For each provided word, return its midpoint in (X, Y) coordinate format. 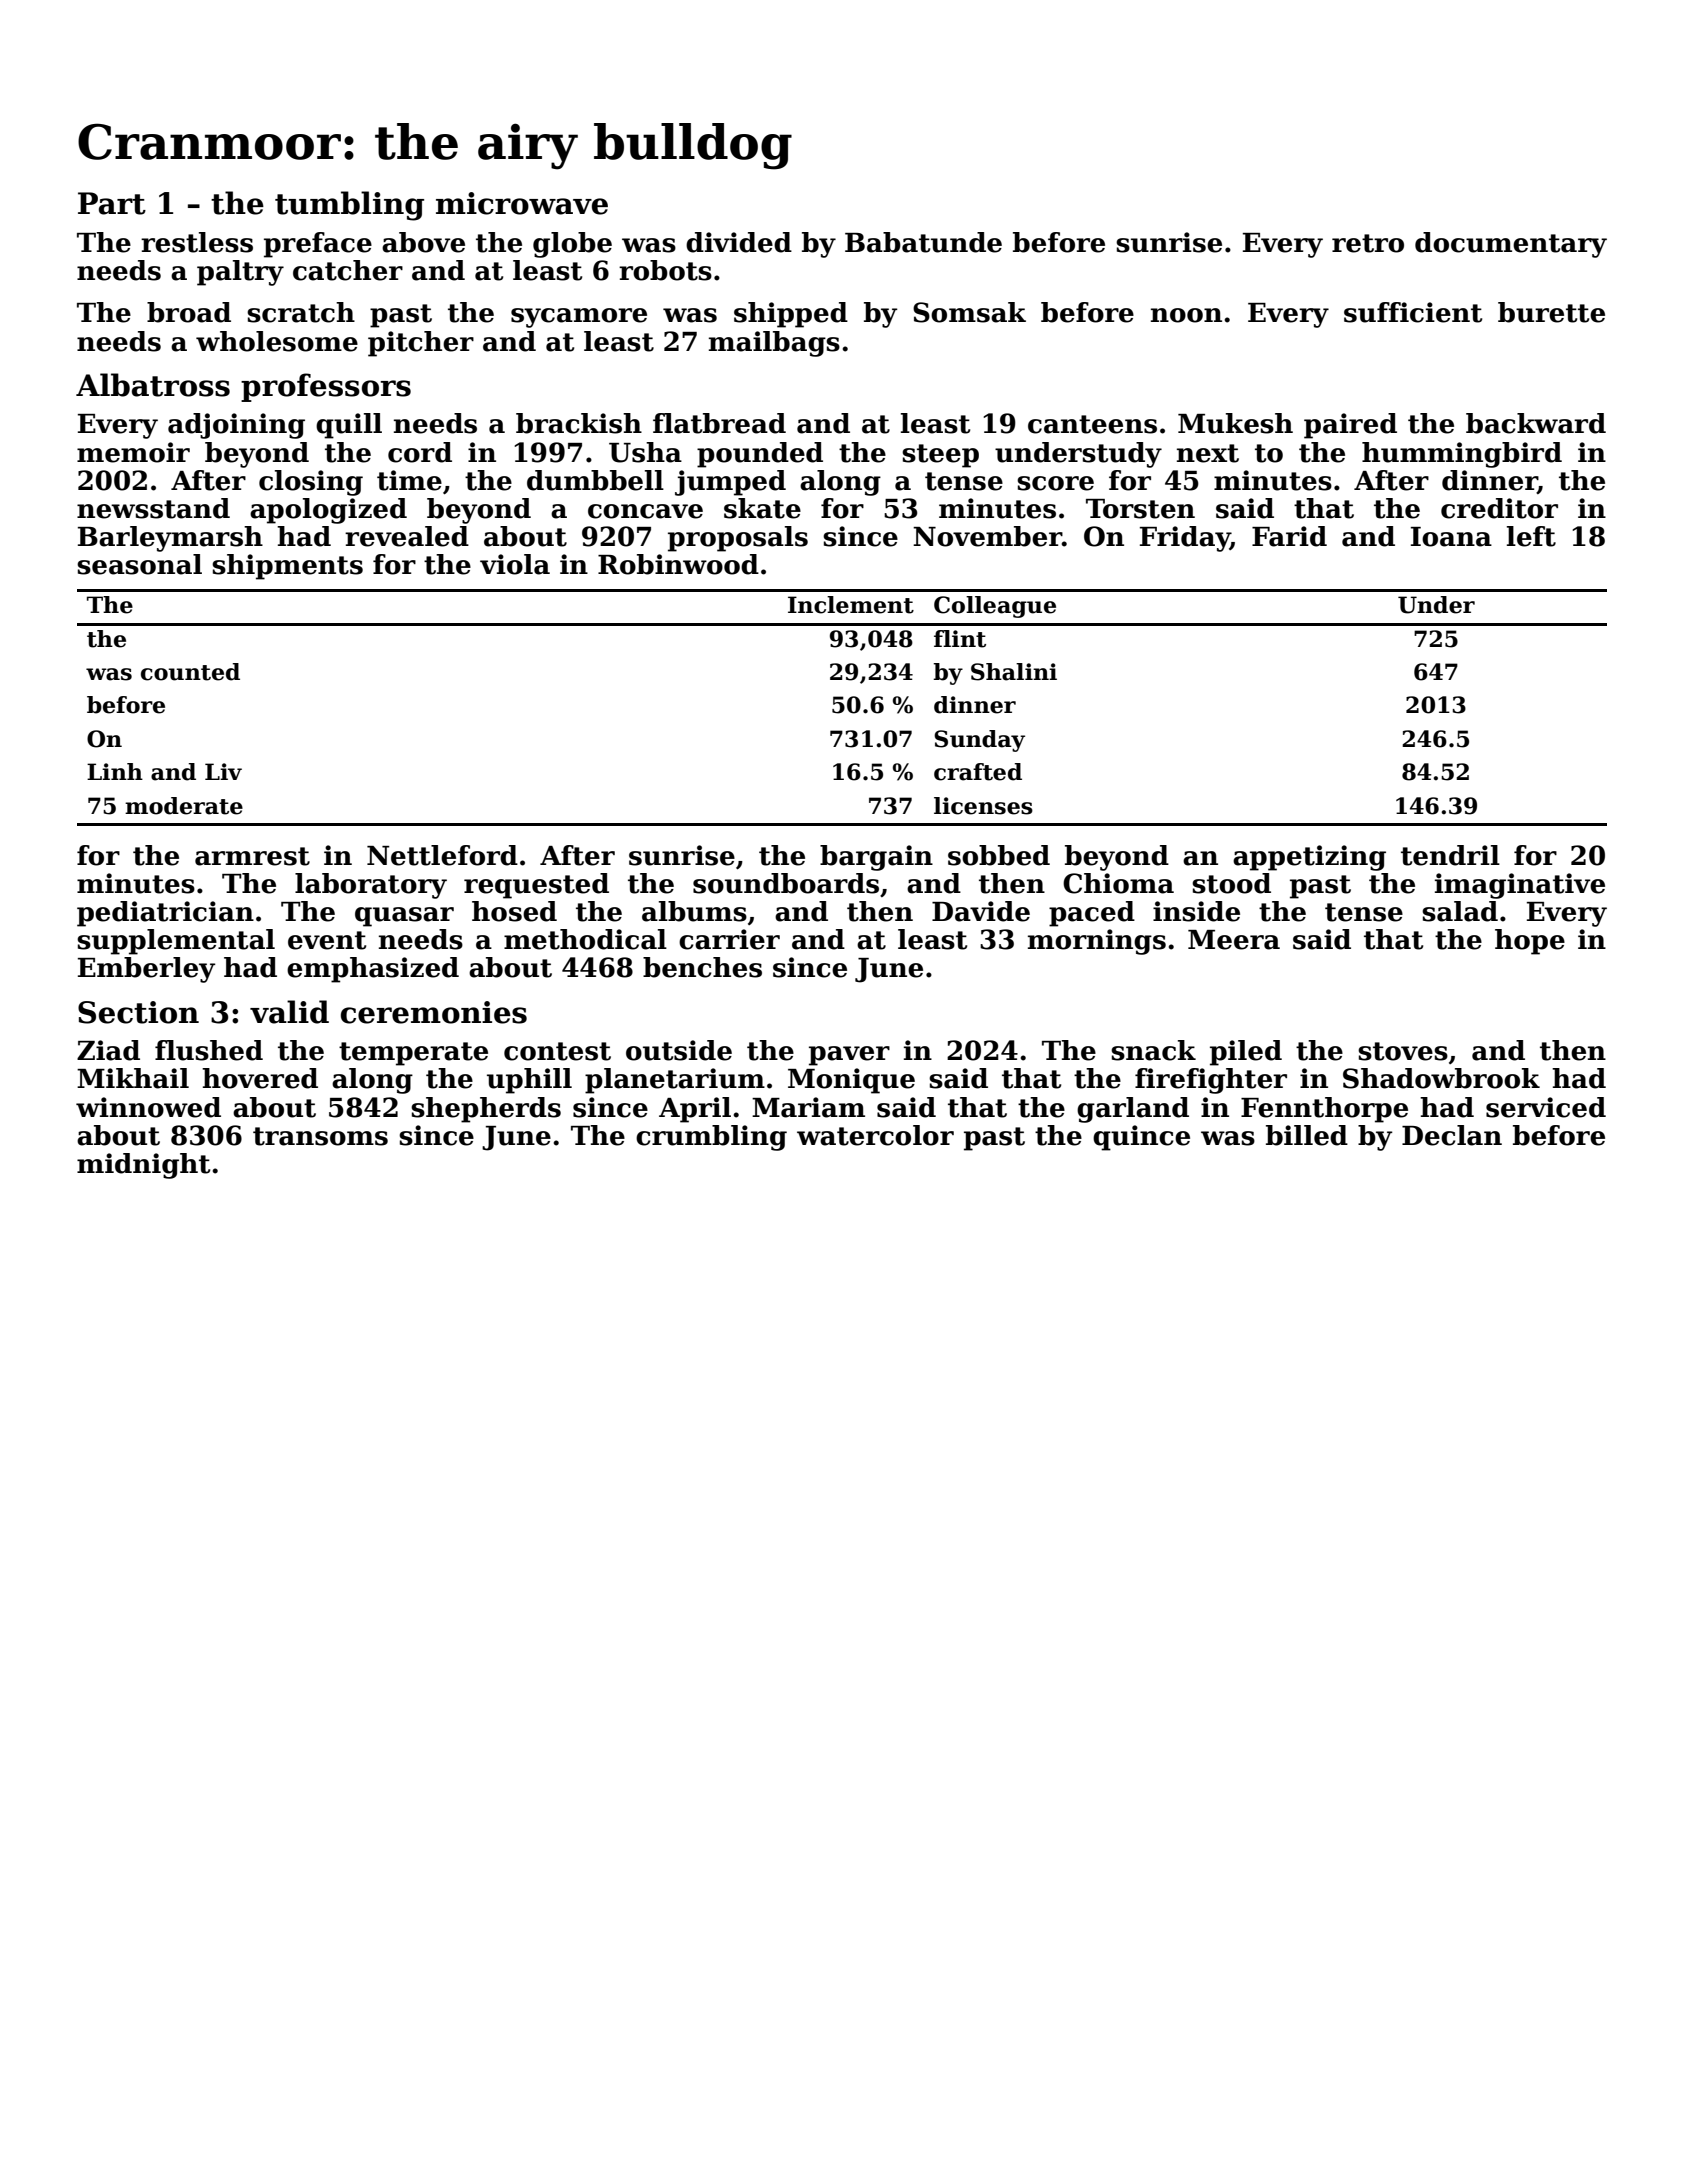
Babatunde (923, 242)
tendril (1450, 855)
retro (1368, 243)
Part (112, 203)
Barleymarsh (170, 539)
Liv (223, 771)
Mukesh (1235, 423)
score (1055, 483)
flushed (209, 1050)
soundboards (786, 883)
